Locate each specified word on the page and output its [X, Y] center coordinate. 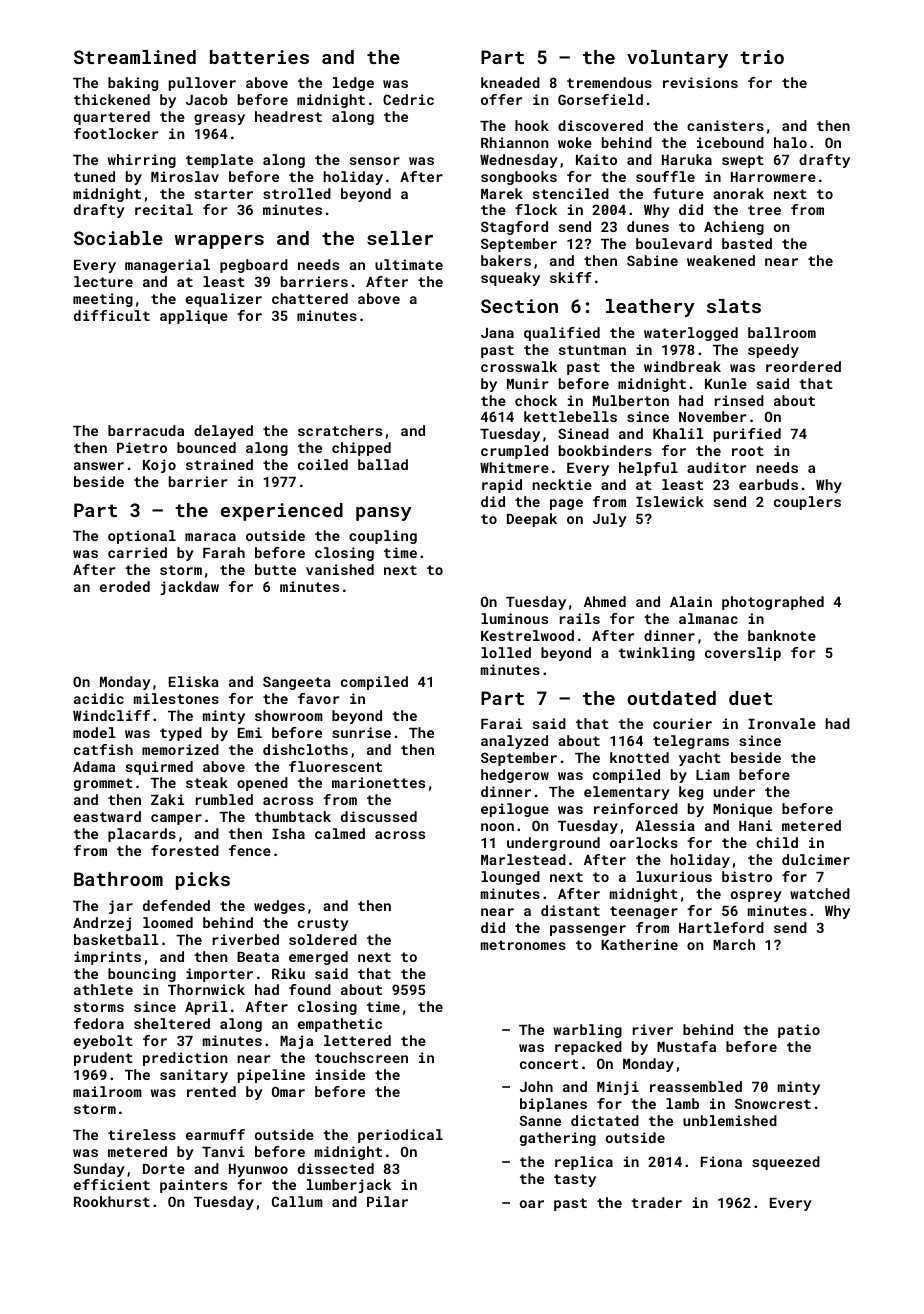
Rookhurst [112, 1201]
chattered [310, 298]
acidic [99, 698]
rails [580, 618]
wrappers [219, 242]
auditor [716, 467]
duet [750, 698]
